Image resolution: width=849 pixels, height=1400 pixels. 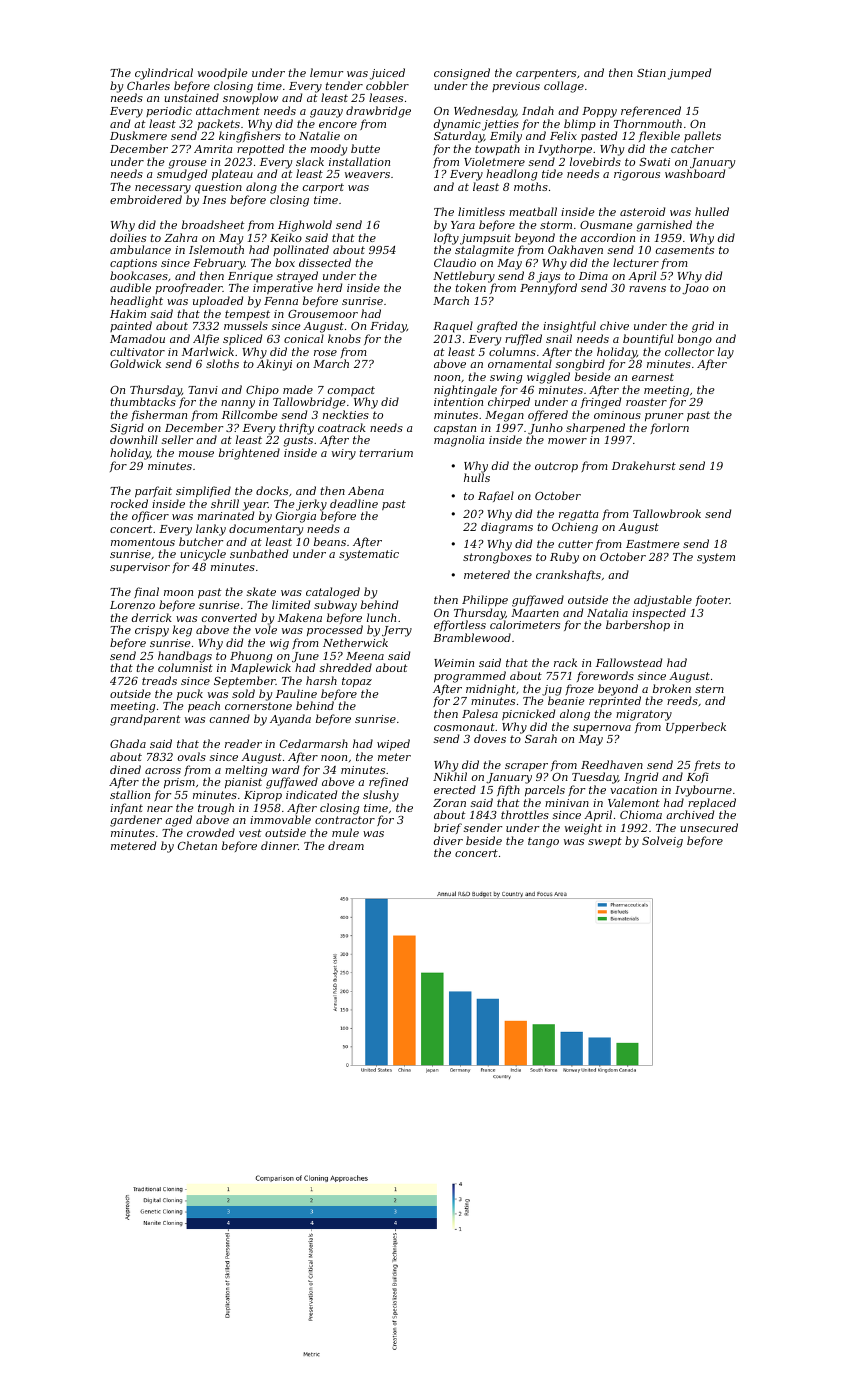 I want to click on consigned, so click(x=462, y=74).
